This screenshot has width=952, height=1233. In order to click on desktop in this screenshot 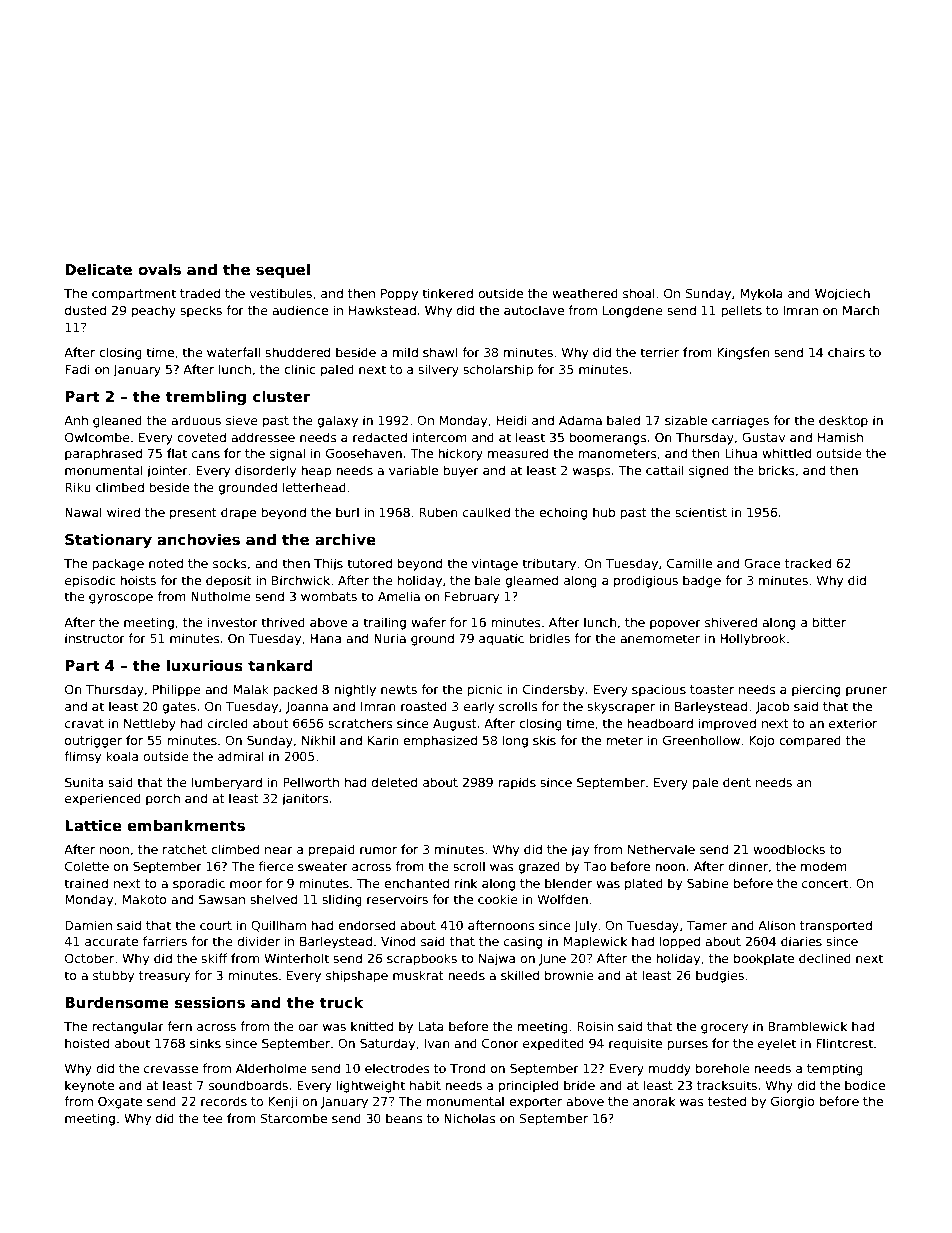, I will do `click(843, 421)`.
